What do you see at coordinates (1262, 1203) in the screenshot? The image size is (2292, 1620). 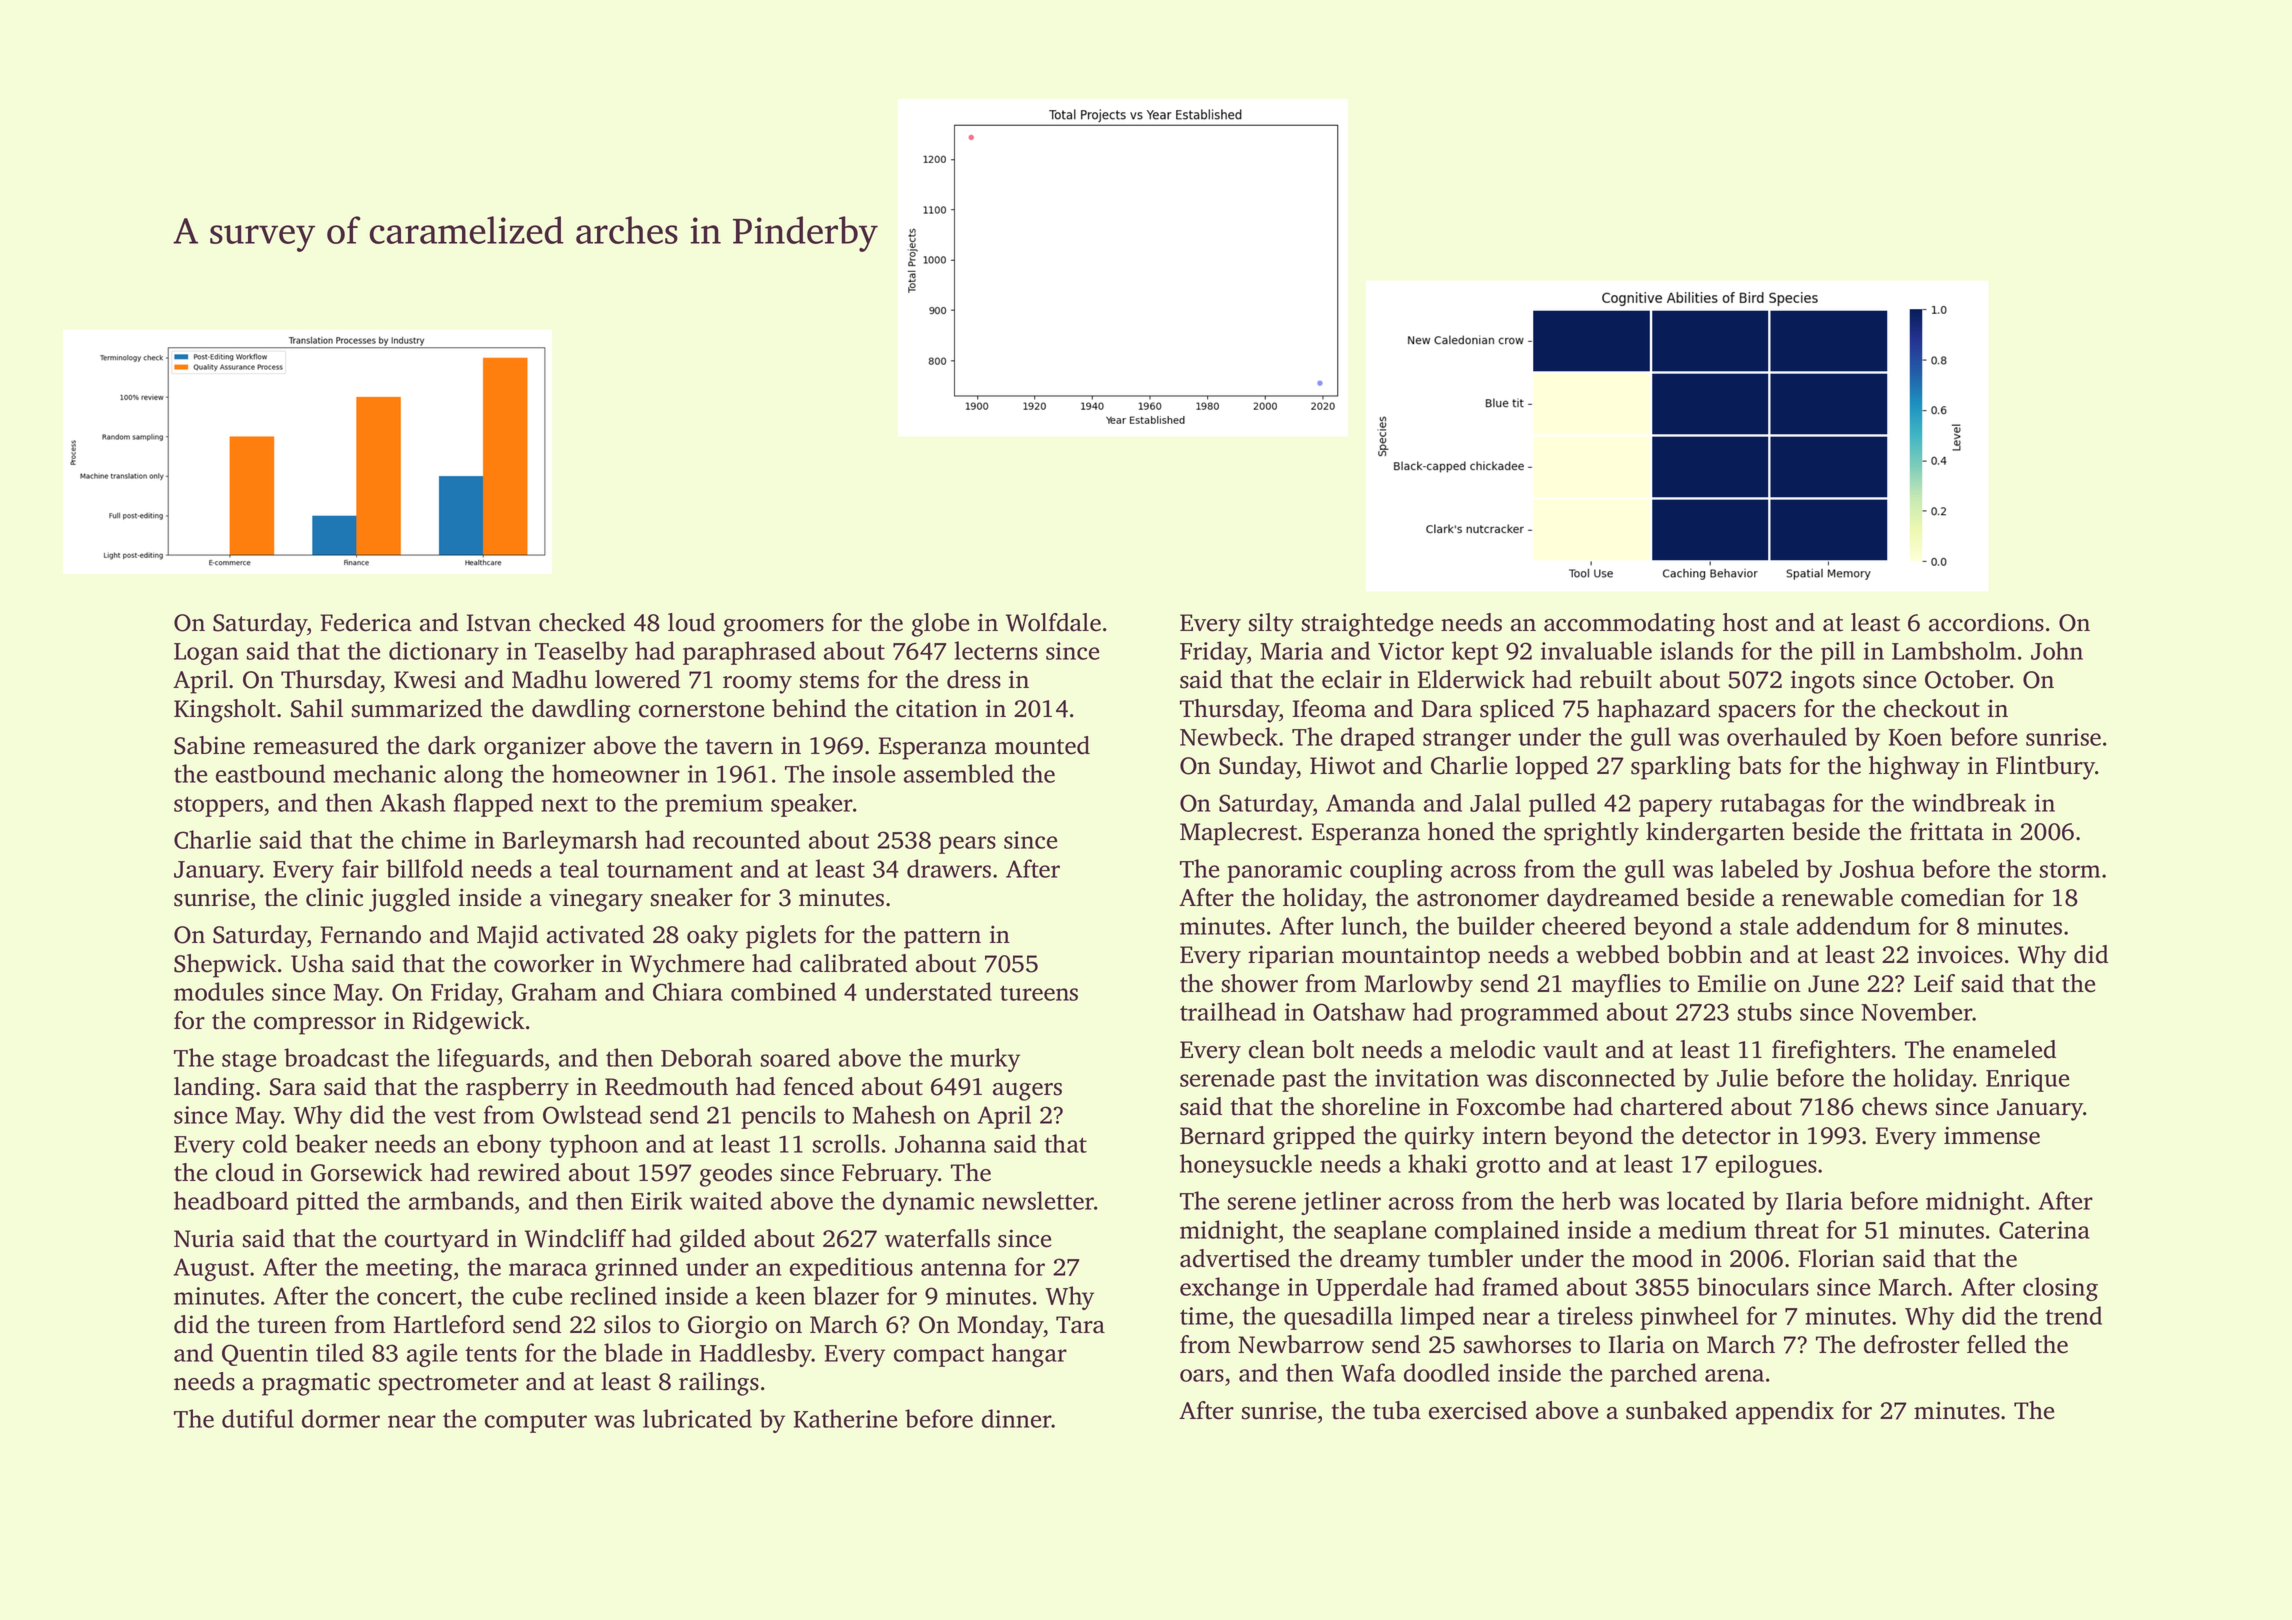 I see `serene` at bounding box center [1262, 1203].
